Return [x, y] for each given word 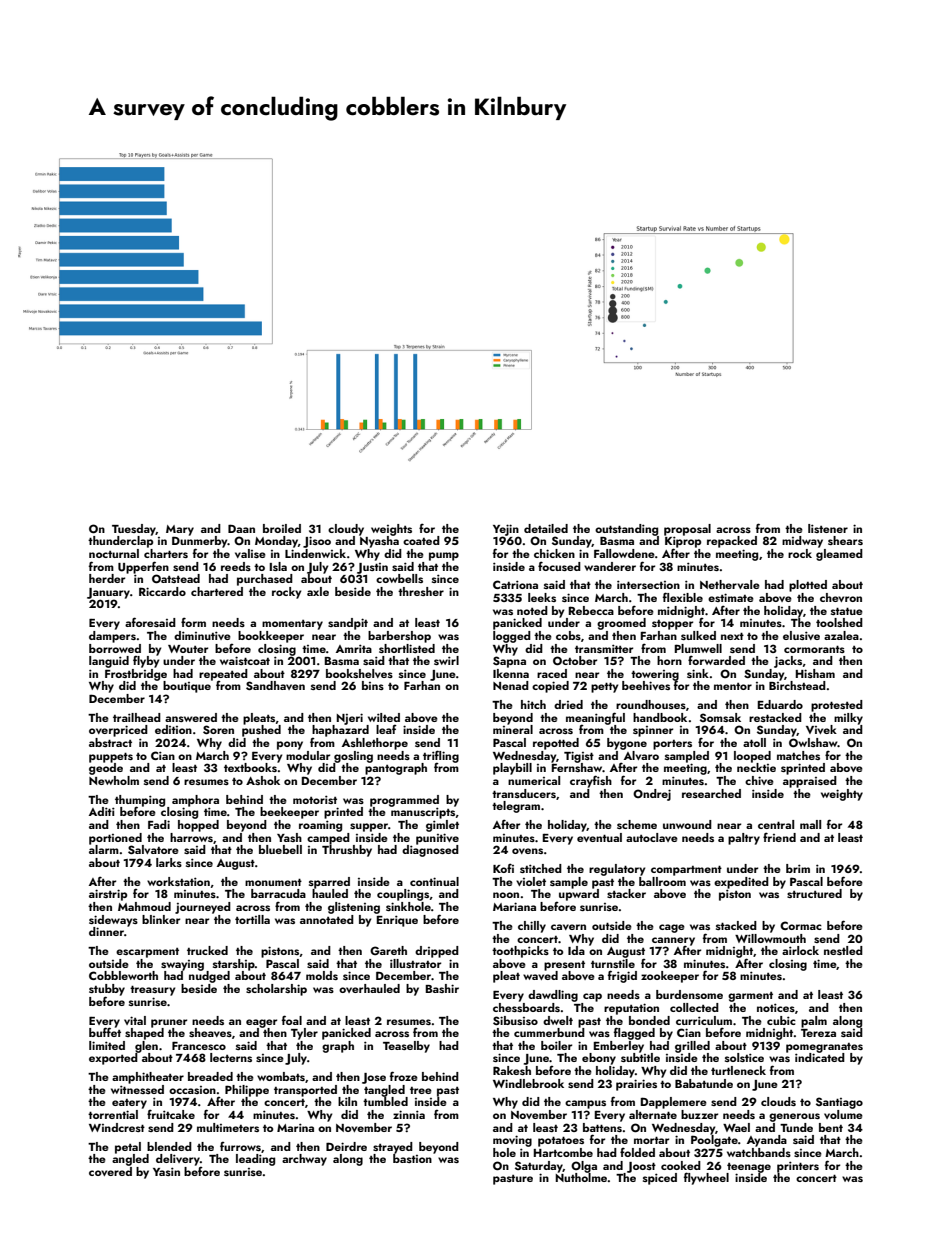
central [776, 824]
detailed [546, 528]
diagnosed [430, 851]
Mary [180, 530]
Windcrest [117, 1127]
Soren [218, 729]
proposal [687, 530]
